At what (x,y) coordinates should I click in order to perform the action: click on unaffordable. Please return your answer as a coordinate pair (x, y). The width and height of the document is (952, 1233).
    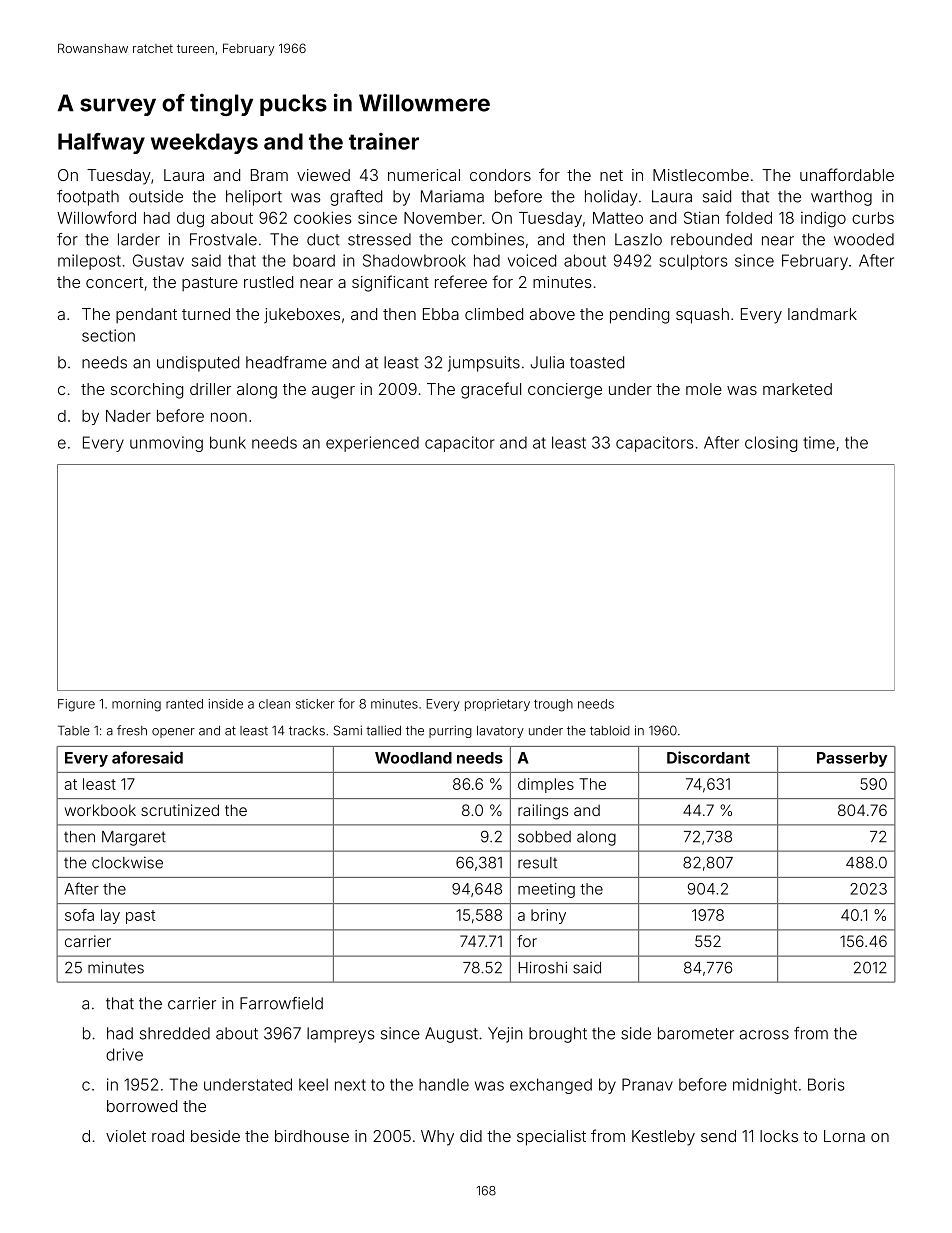
    Looking at the image, I should click on (847, 174).
